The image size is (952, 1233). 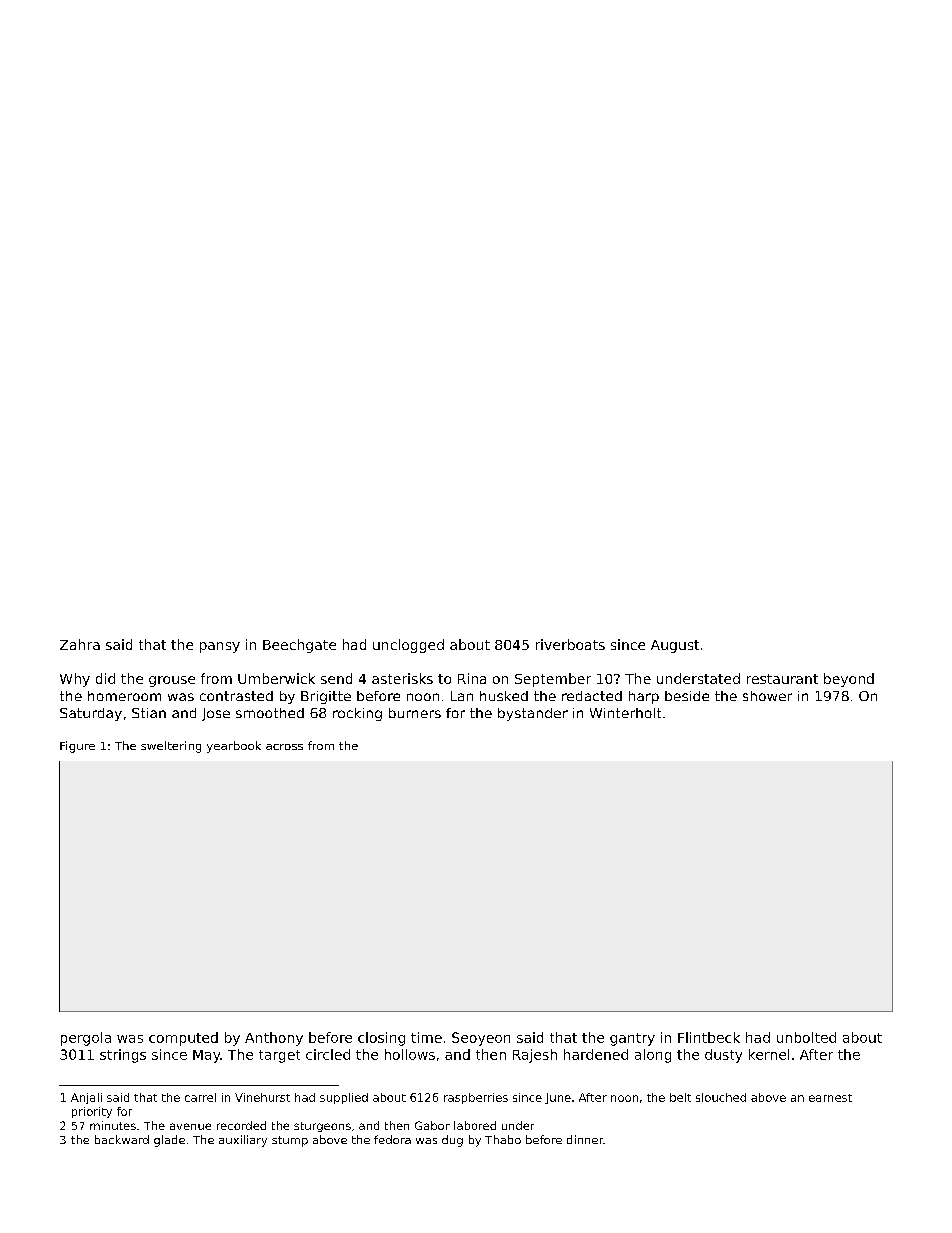 I want to click on yearbook, so click(x=234, y=747).
